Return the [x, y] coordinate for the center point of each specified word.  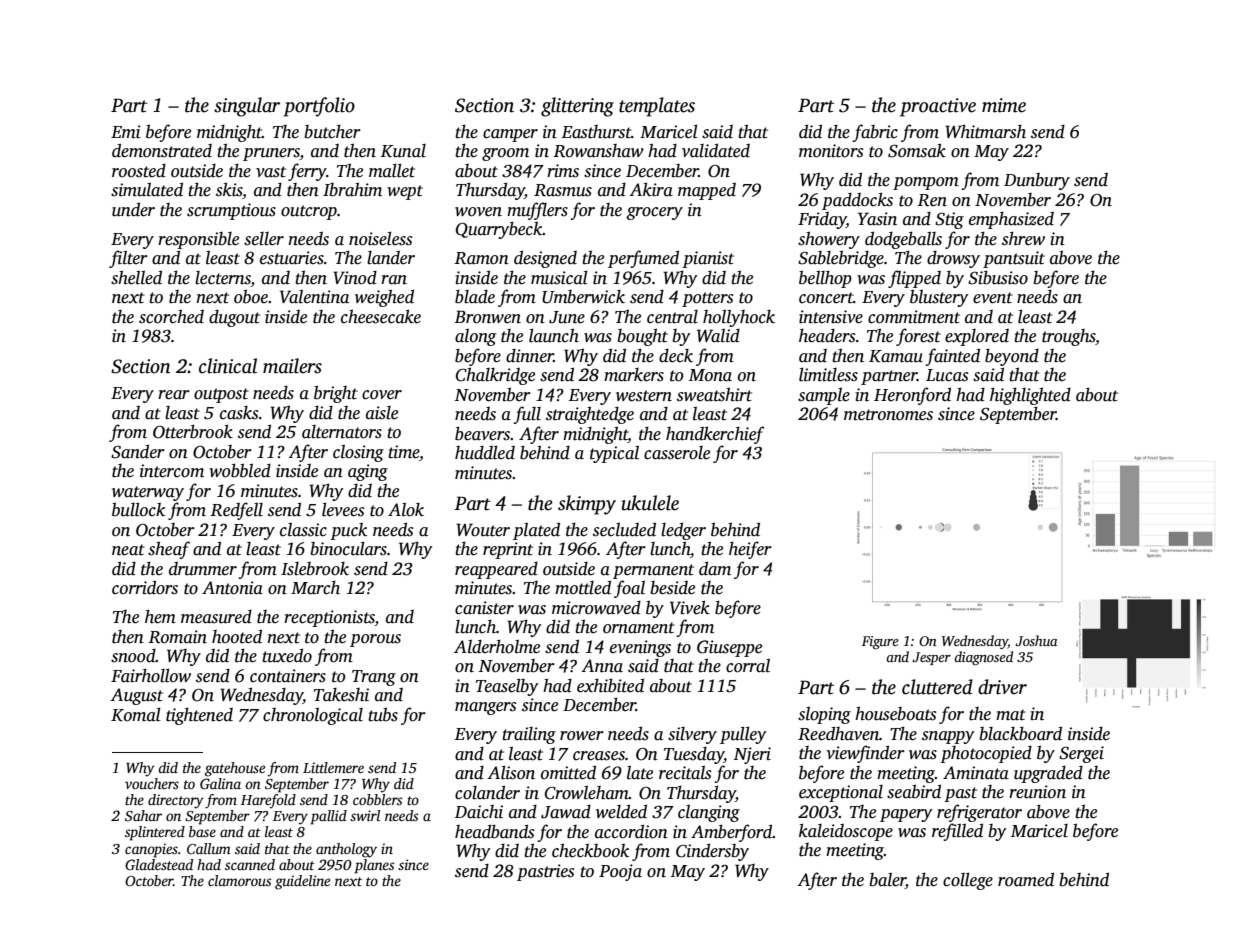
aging [368, 472]
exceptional [841, 793]
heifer [750, 550]
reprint [508, 550]
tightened [199, 716]
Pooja [620, 872]
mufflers [537, 211]
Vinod [355, 278]
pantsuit [1014, 259]
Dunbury [1037, 181]
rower [582, 736]
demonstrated [162, 150]
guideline [302, 882]
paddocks [857, 201]
